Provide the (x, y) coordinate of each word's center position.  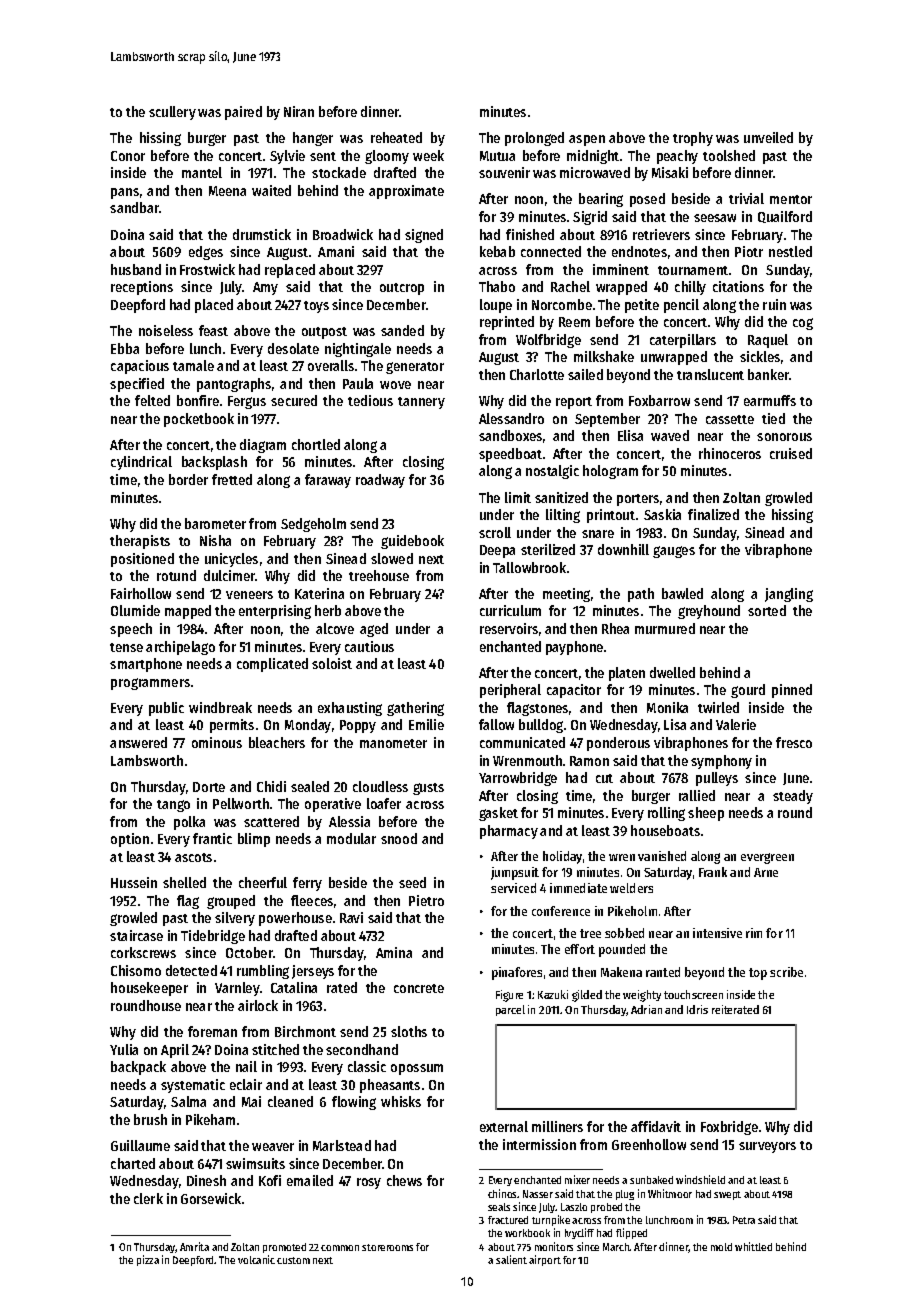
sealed (310, 786)
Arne (766, 872)
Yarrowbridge (518, 779)
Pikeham (210, 1119)
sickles (760, 356)
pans (125, 193)
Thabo (497, 286)
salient (511, 1259)
